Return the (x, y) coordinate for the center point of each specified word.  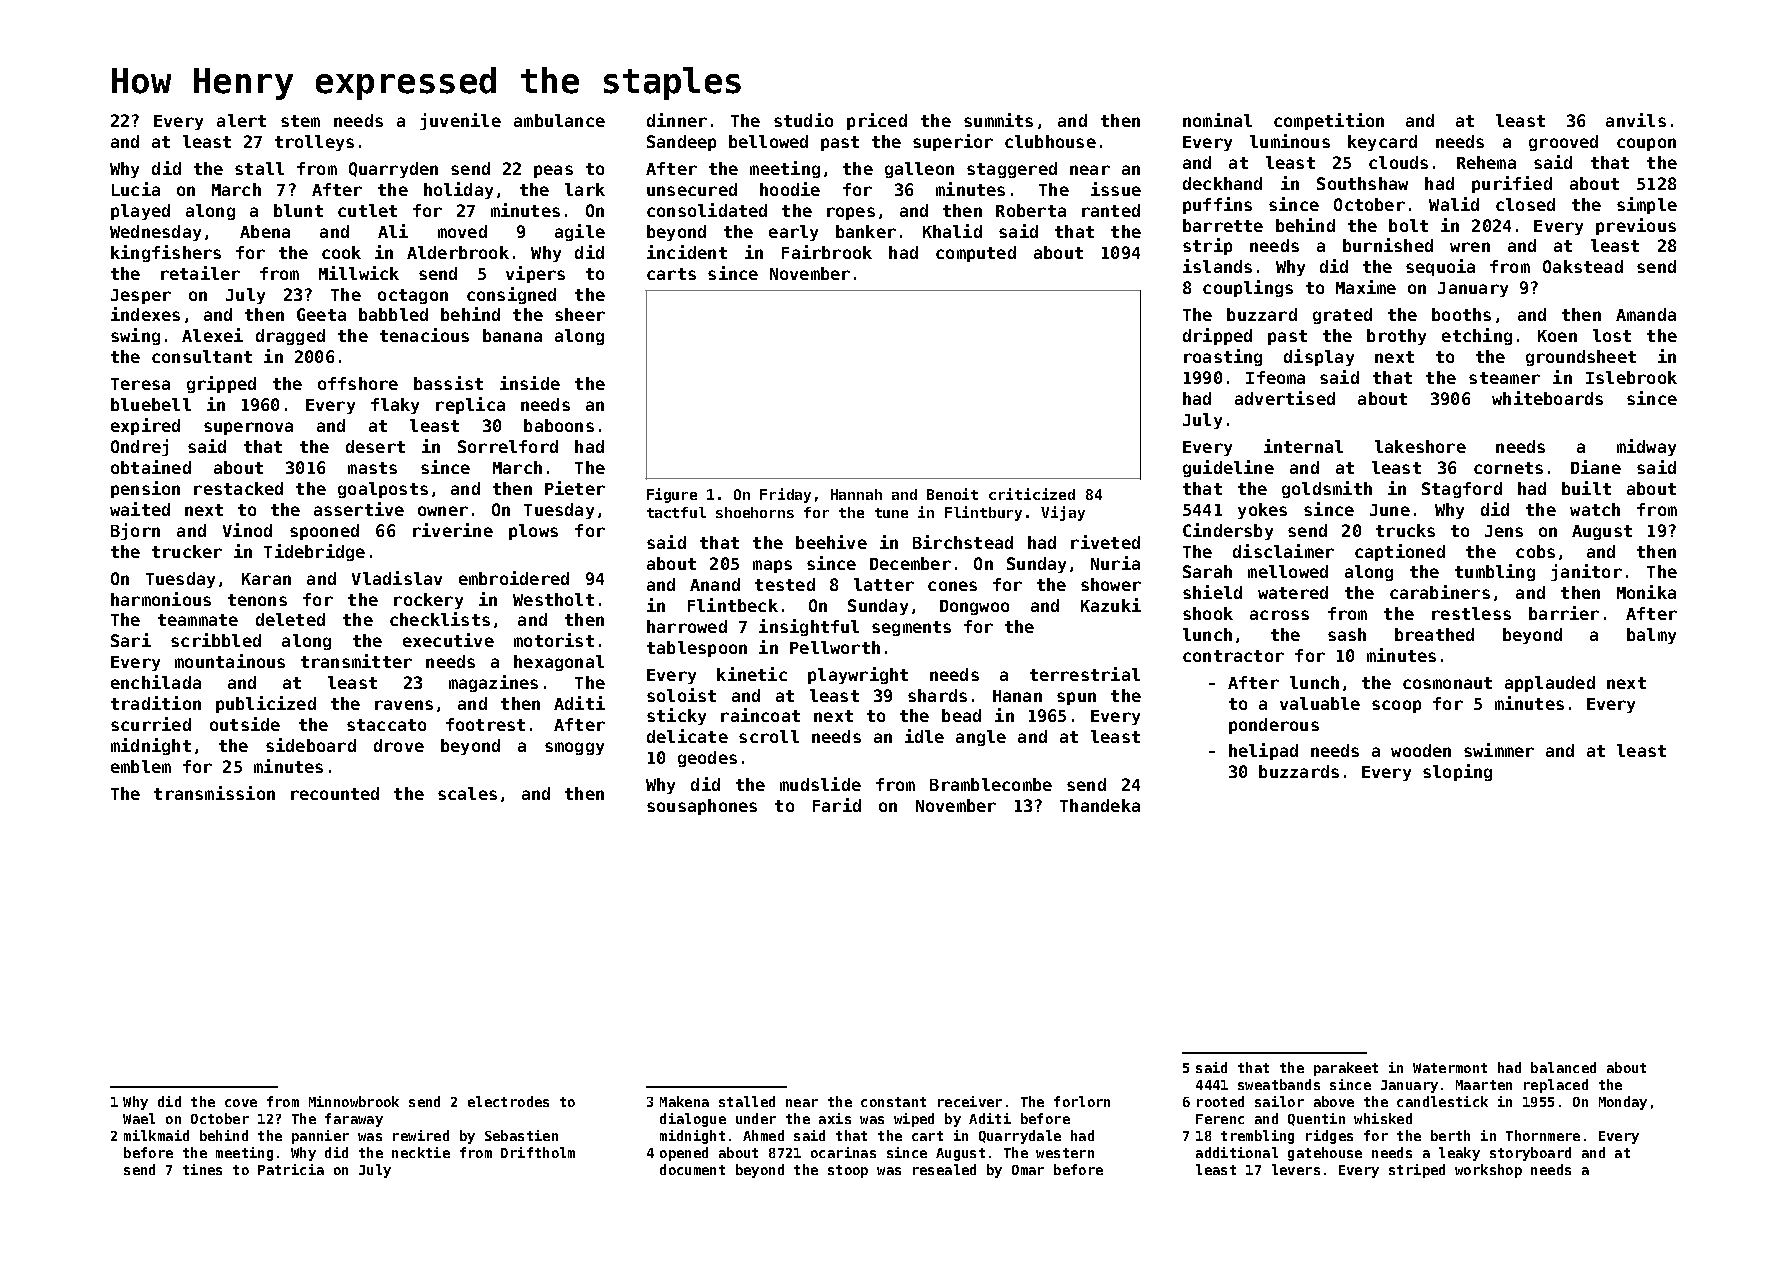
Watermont (1450, 1068)
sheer (580, 314)
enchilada (156, 682)
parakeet (1346, 1069)
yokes (1262, 511)
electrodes (508, 1101)
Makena (684, 1101)
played (140, 212)
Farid (837, 805)
